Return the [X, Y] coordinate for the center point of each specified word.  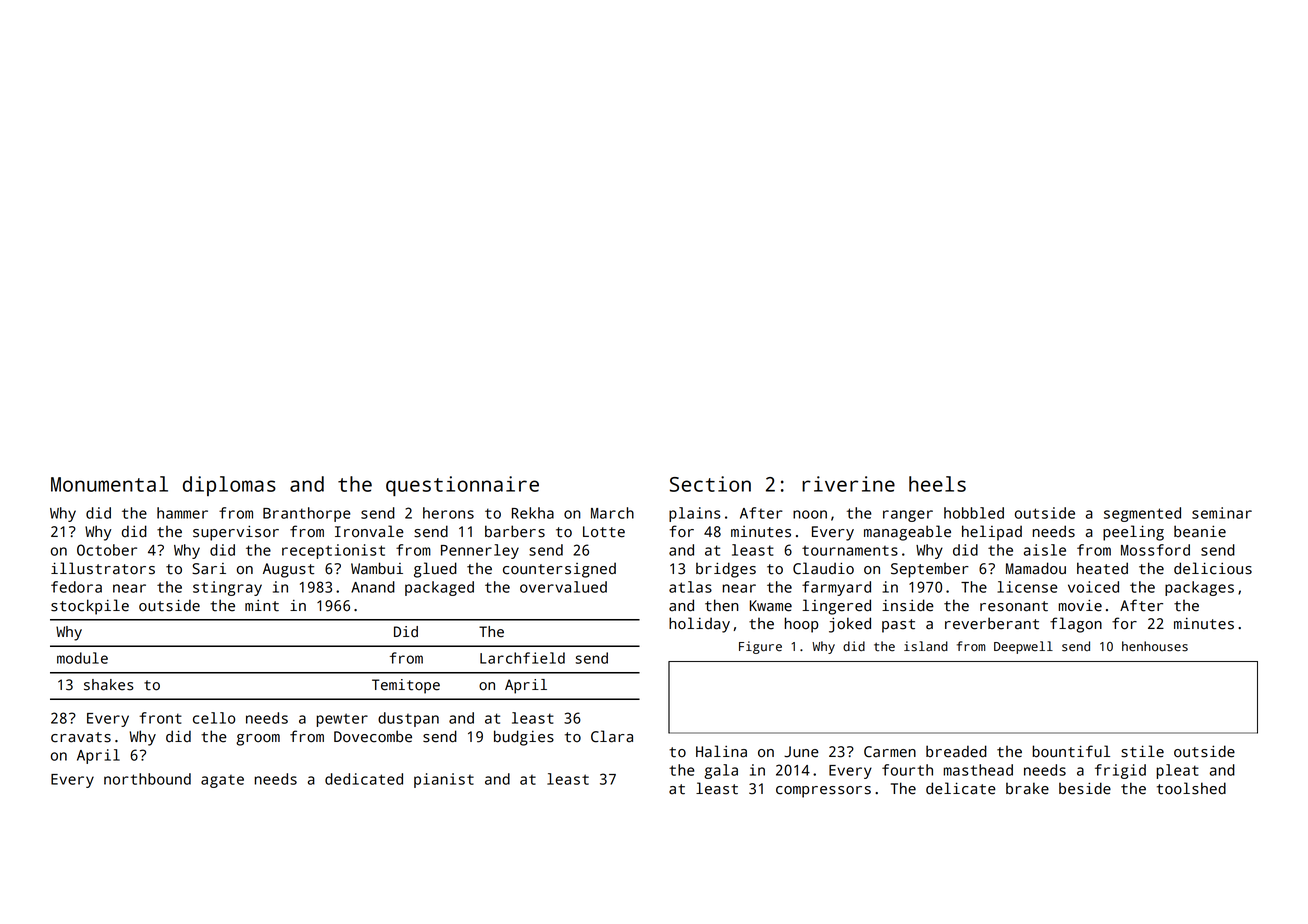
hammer [182, 513]
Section [710, 484]
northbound [147, 779]
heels [937, 484]
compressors [823, 792]
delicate [961, 788]
